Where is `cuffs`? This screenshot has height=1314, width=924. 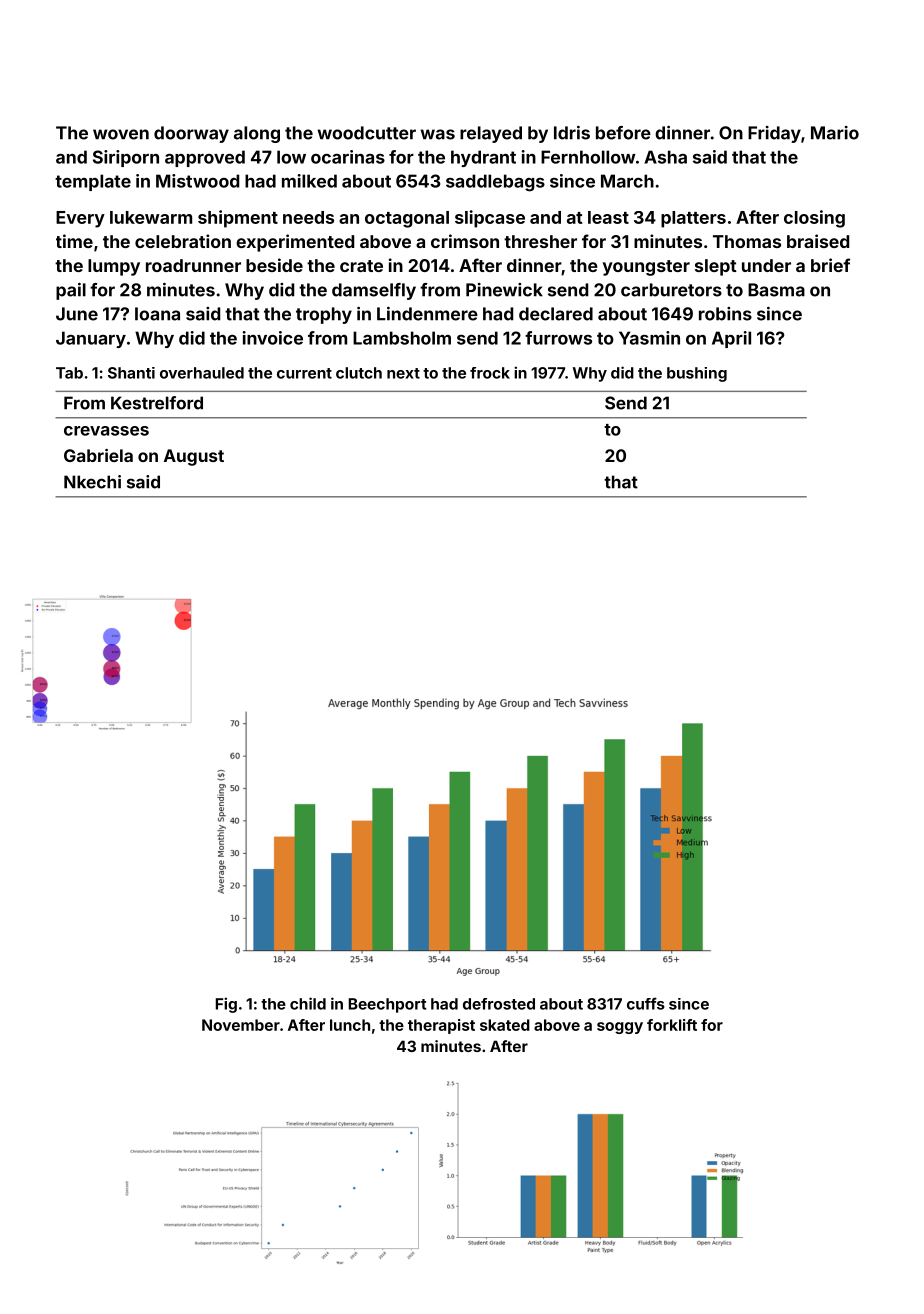
cuffs is located at coordinates (646, 1003).
